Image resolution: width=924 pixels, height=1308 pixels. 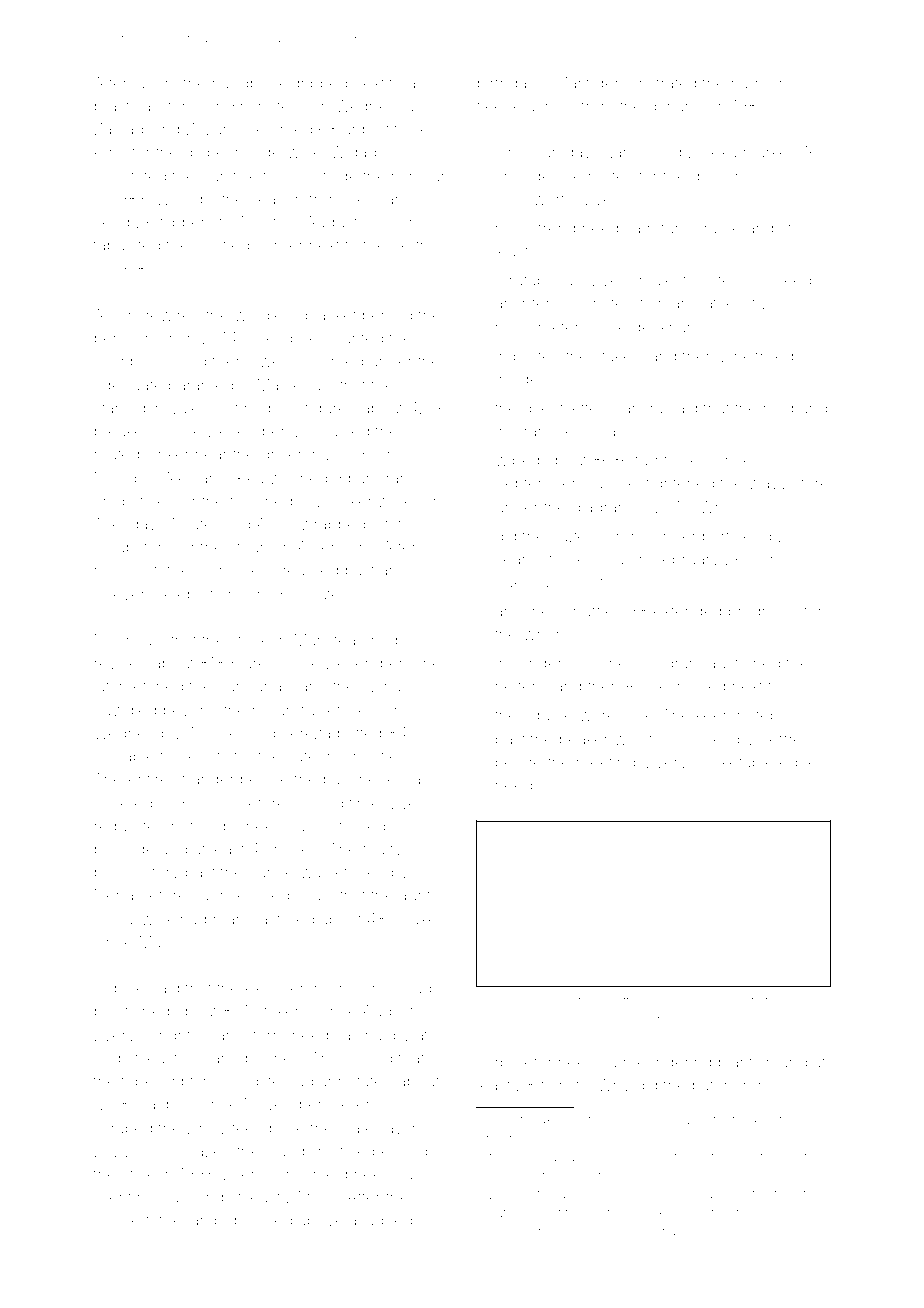 What do you see at coordinates (110, 152) in the page?
I see `kilns` at bounding box center [110, 152].
